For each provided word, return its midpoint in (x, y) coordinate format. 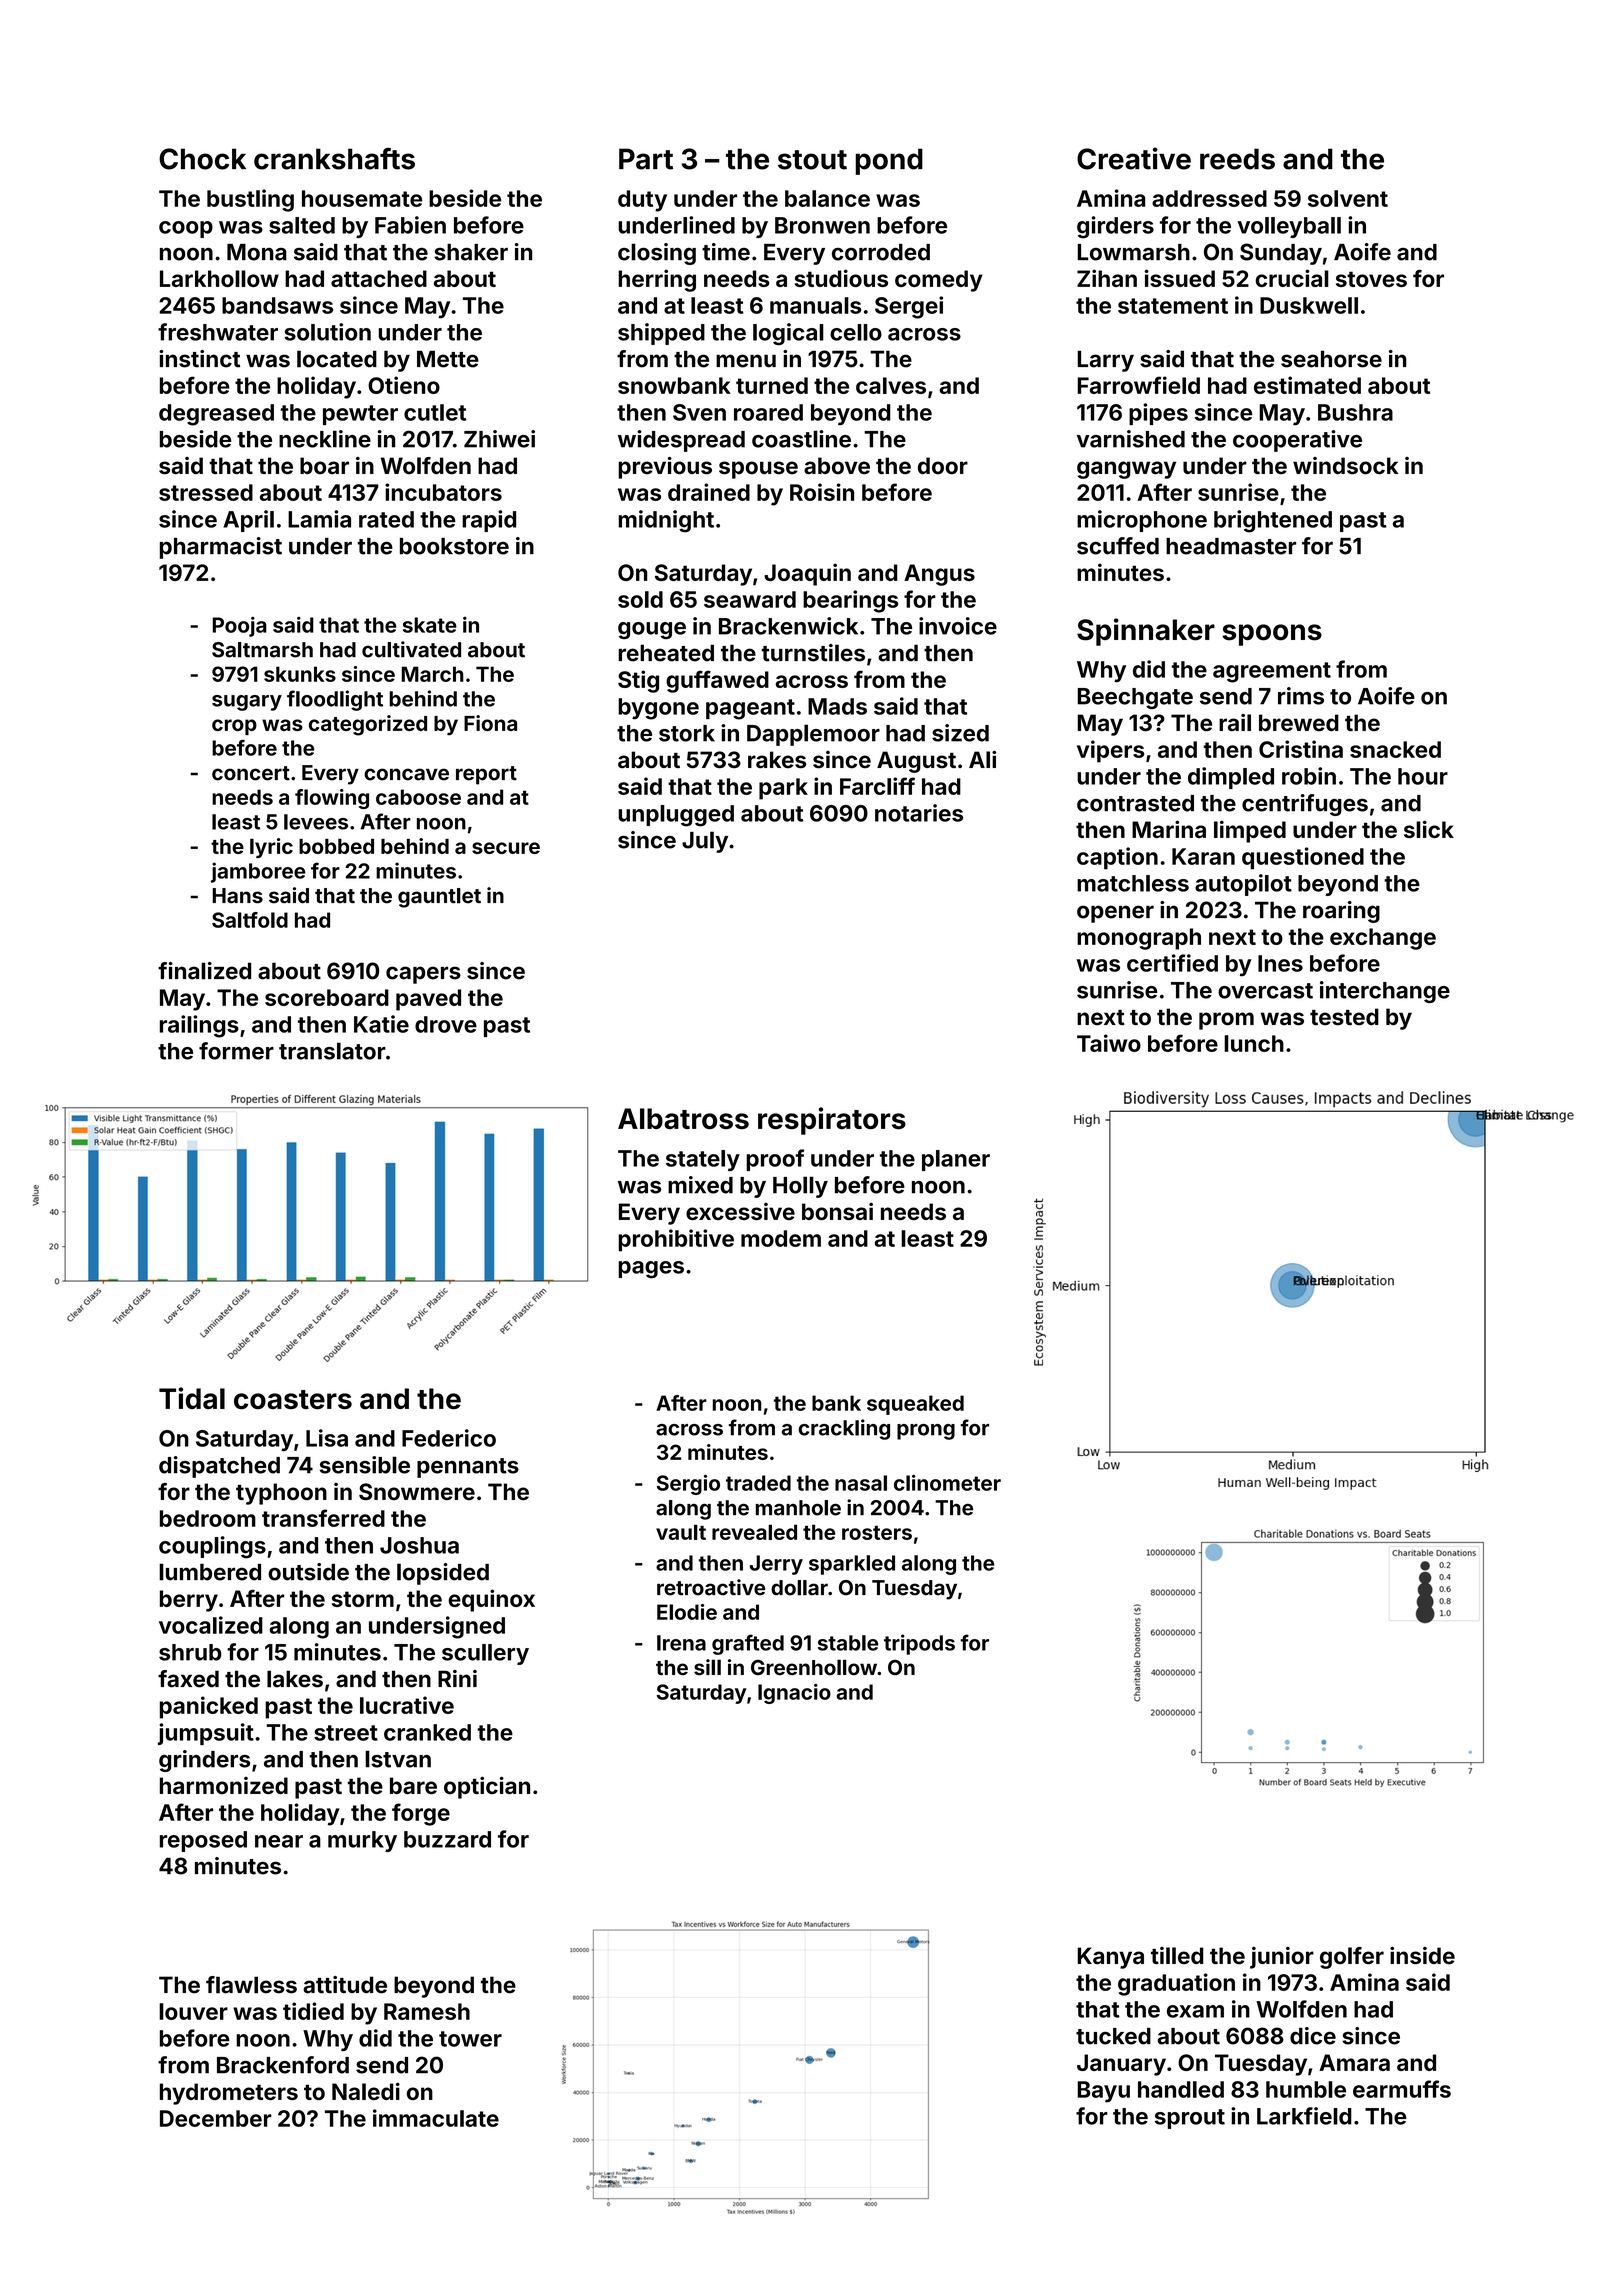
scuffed (1118, 546)
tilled (1177, 1955)
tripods (919, 1644)
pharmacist (221, 548)
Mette (448, 359)
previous (665, 468)
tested (1344, 1017)
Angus (939, 575)
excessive (740, 1211)
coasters (293, 1399)
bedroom (208, 1518)
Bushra (1355, 412)
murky (362, 1841)
